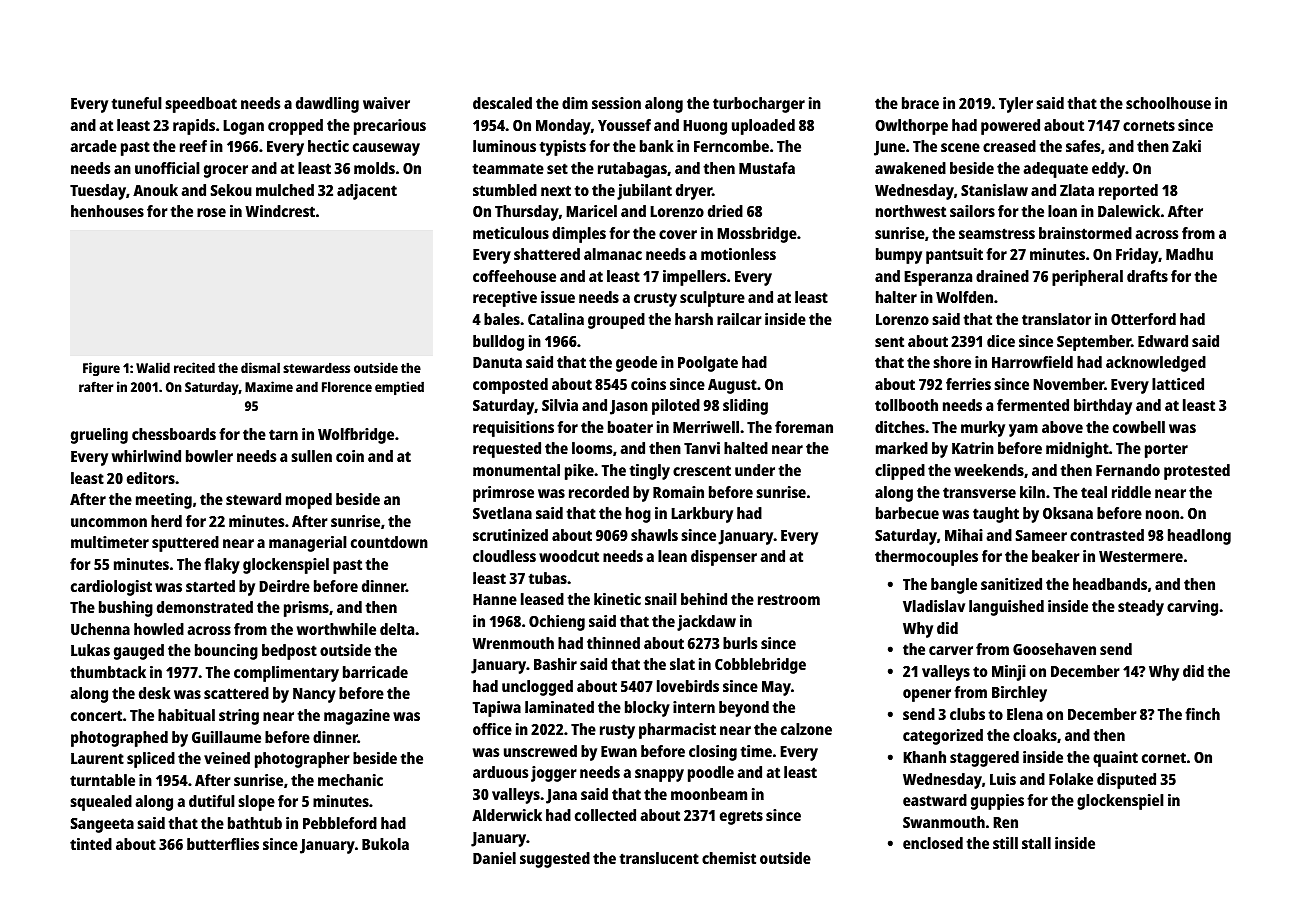 The height and width of the page is (924, 1308). I want to click on Mustafa, so click(767, 168).
